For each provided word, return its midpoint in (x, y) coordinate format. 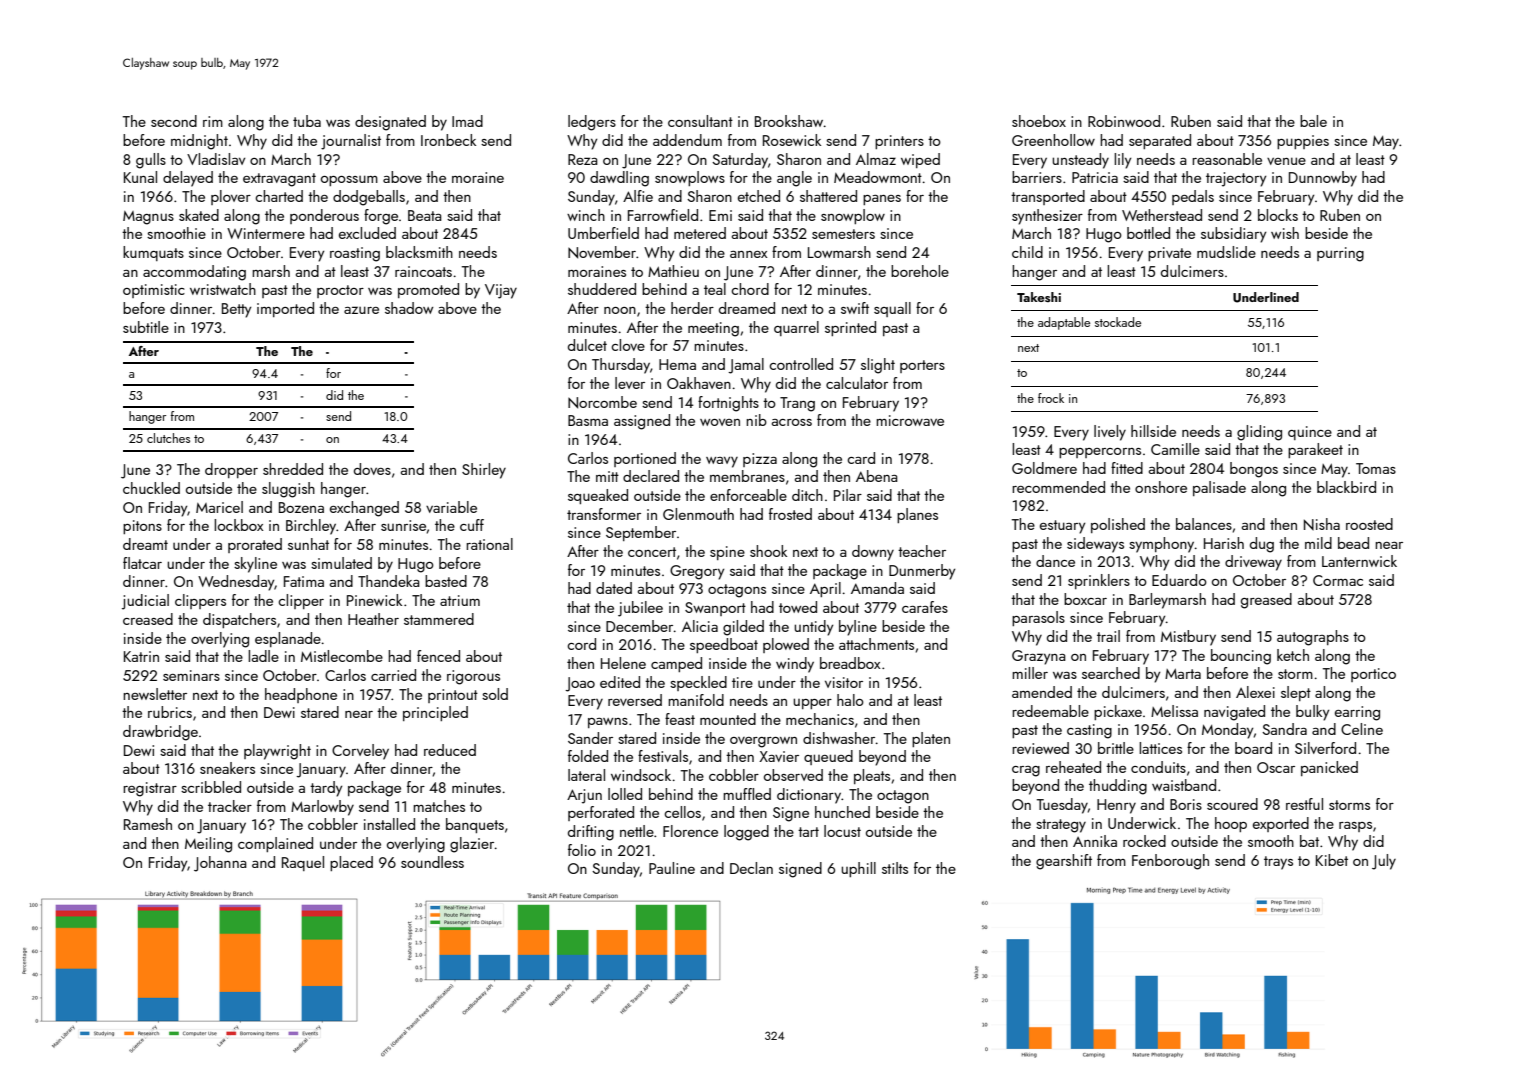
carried (393, 675)
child (1027, 252)
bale (1313, 121)
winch (586, 215)
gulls (151, 161)
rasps (1355, 827)
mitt (607, 476)
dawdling (619, 179)
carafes (925, 607)
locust (842, 831)
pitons (142, 527)
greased (1266, 601)
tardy (326, 789)
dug (1262, 545)
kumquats (153, 253)
